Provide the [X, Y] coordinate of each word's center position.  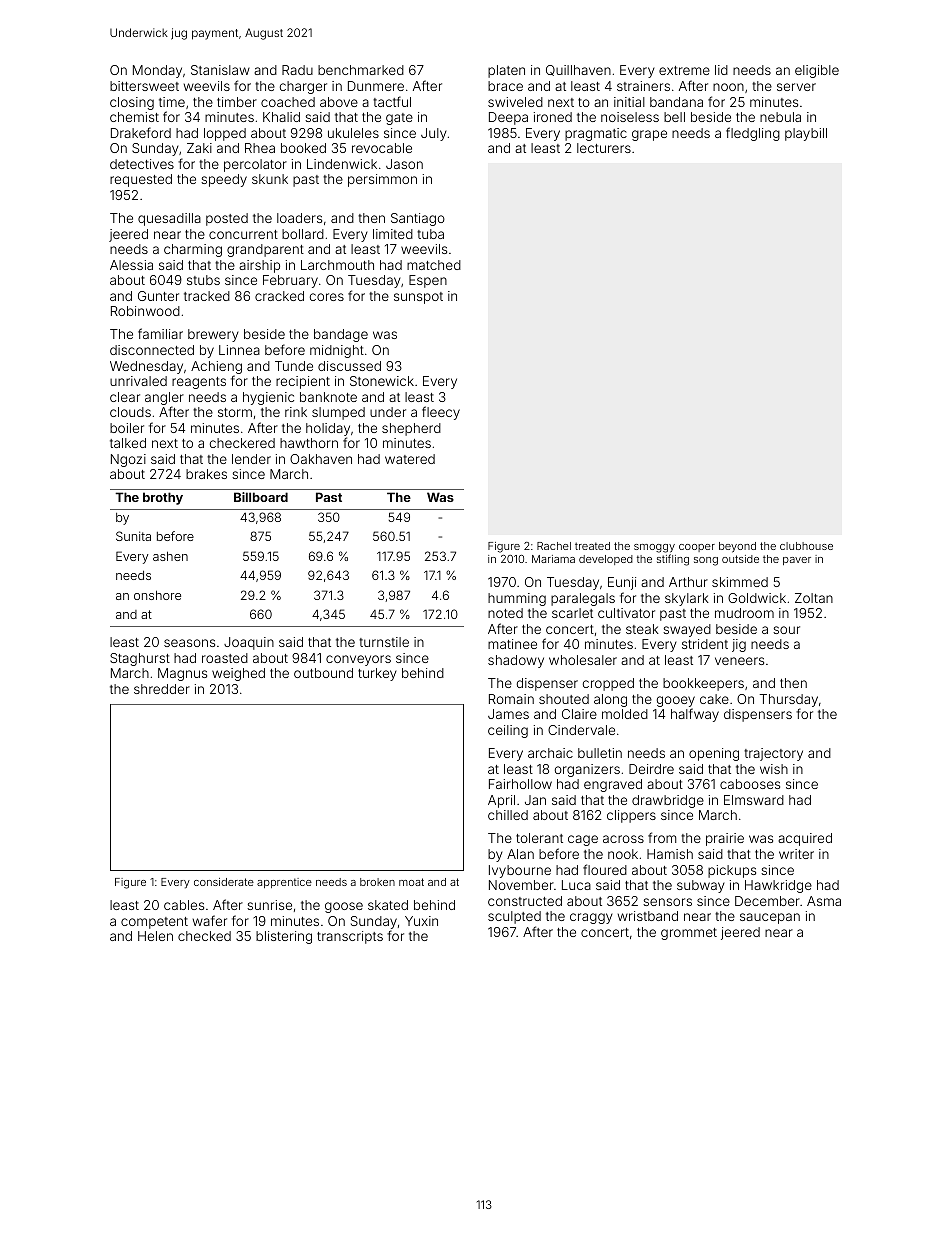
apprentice [284, 883]
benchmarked [361, 70]
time [172, 102]
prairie [725, 839]
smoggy [654, 548]
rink [296, 412]
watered [410, 459]
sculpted [514, 917]
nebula [780, 117]
